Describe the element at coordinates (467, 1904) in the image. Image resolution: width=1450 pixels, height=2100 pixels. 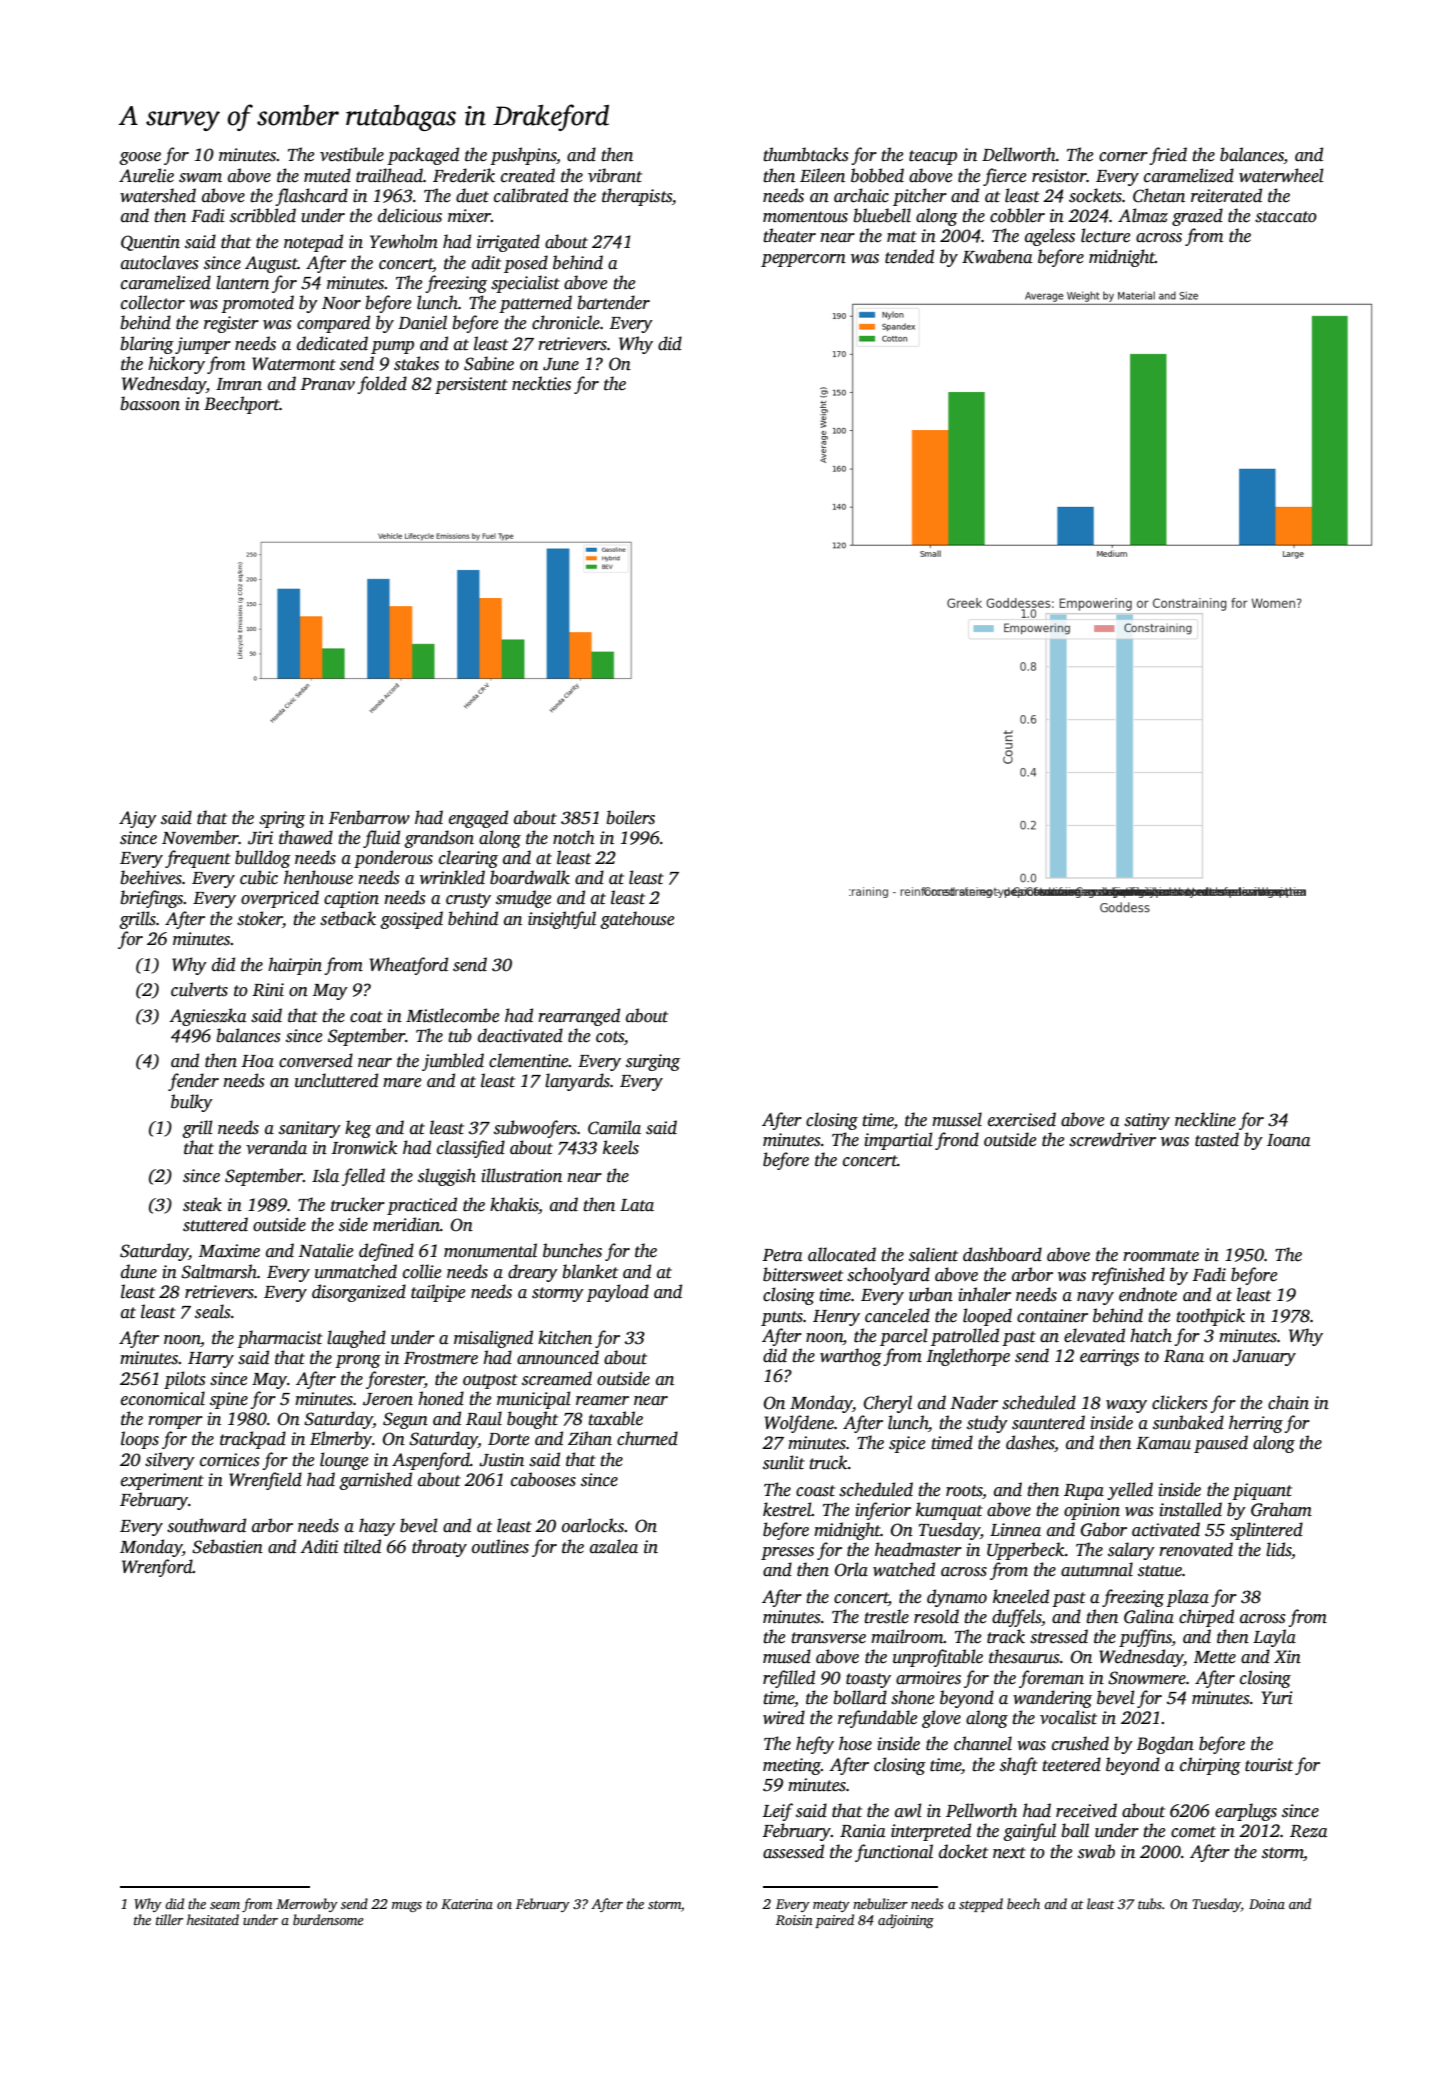
I see `Katerina` at that location.
